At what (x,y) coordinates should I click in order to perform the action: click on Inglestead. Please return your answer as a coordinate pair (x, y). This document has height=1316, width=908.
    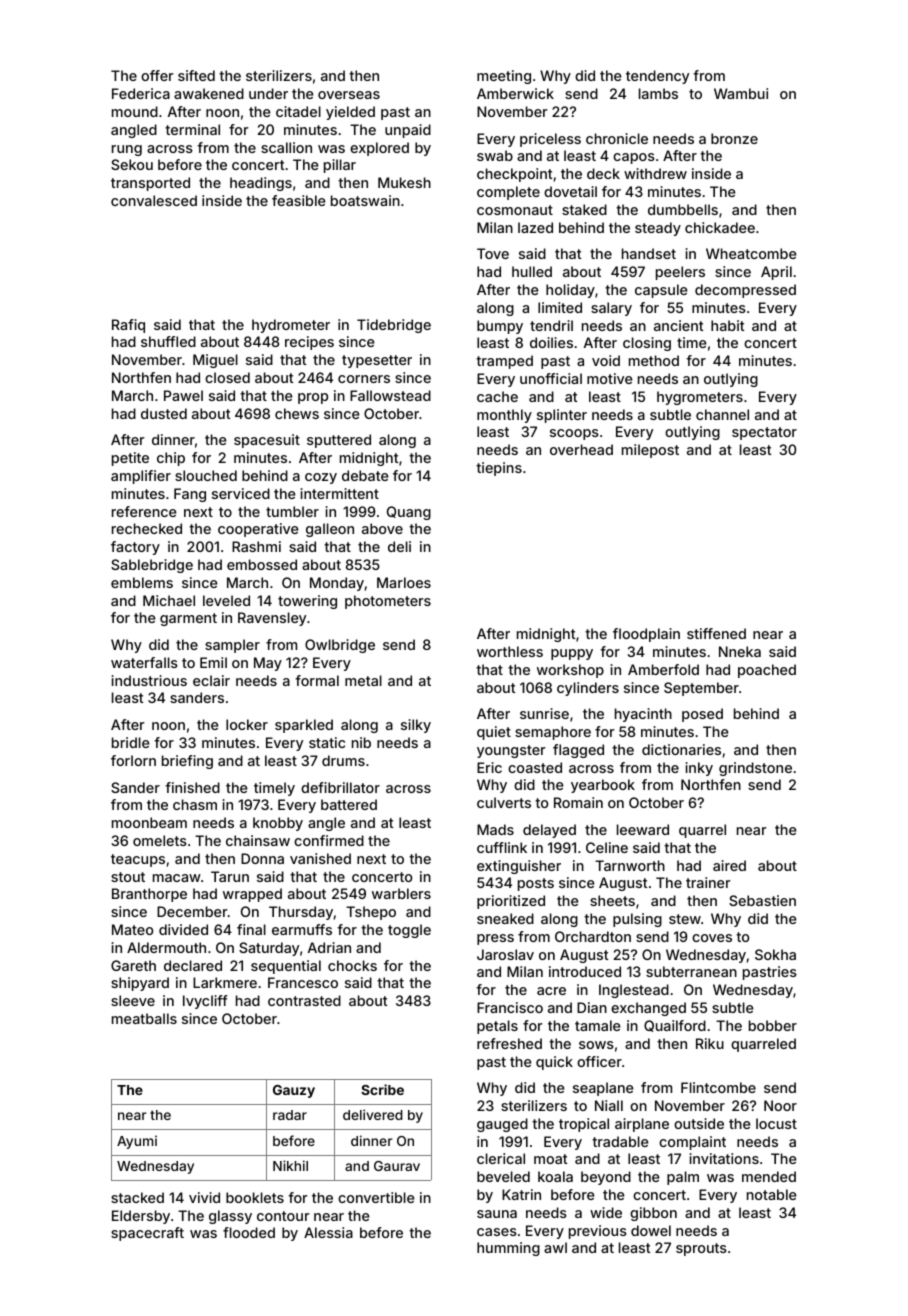
    Looking at the image, I should click on (634, 991).
